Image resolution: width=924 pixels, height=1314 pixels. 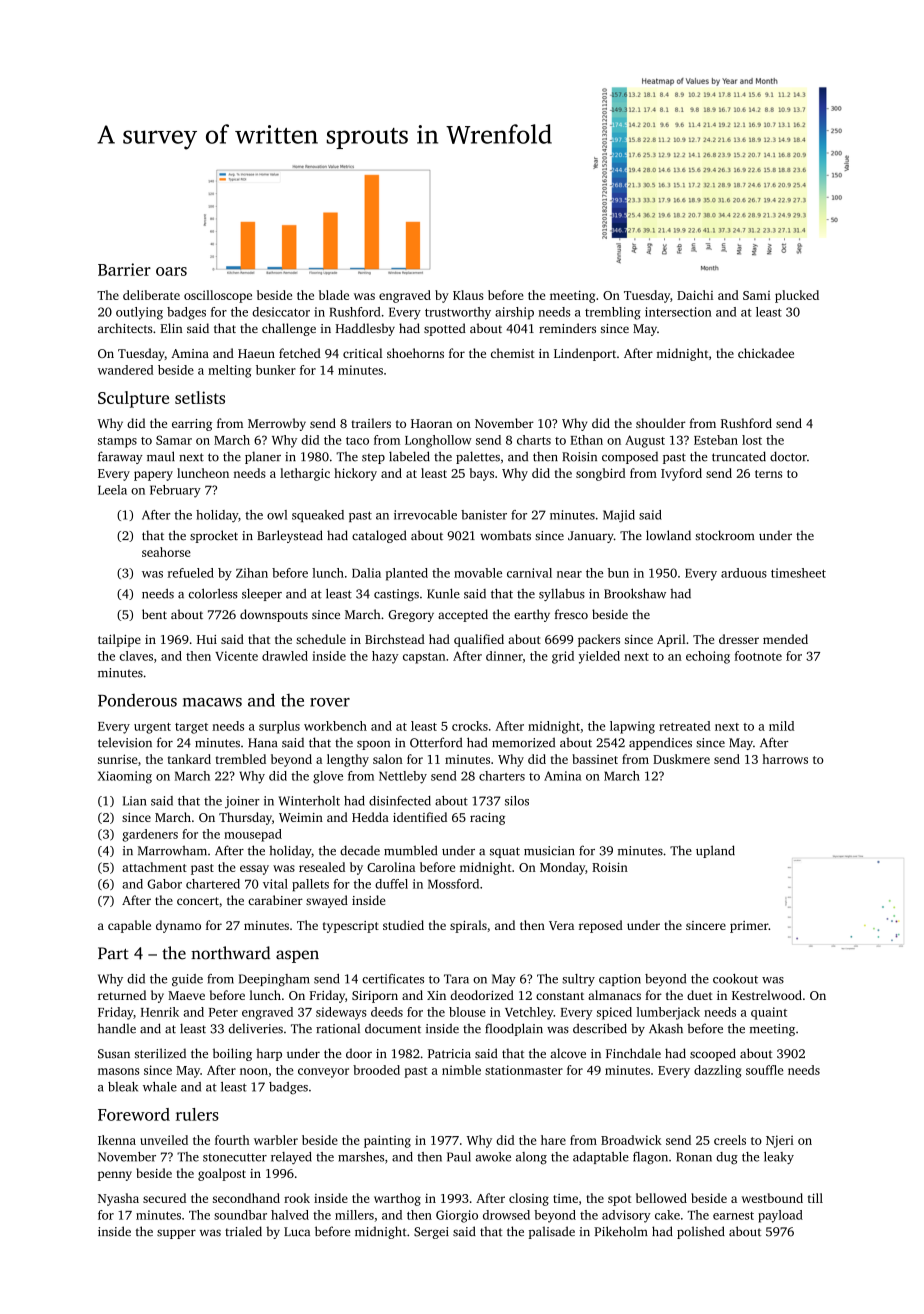 I want to click on attachment, so click(x=154, y=867).
